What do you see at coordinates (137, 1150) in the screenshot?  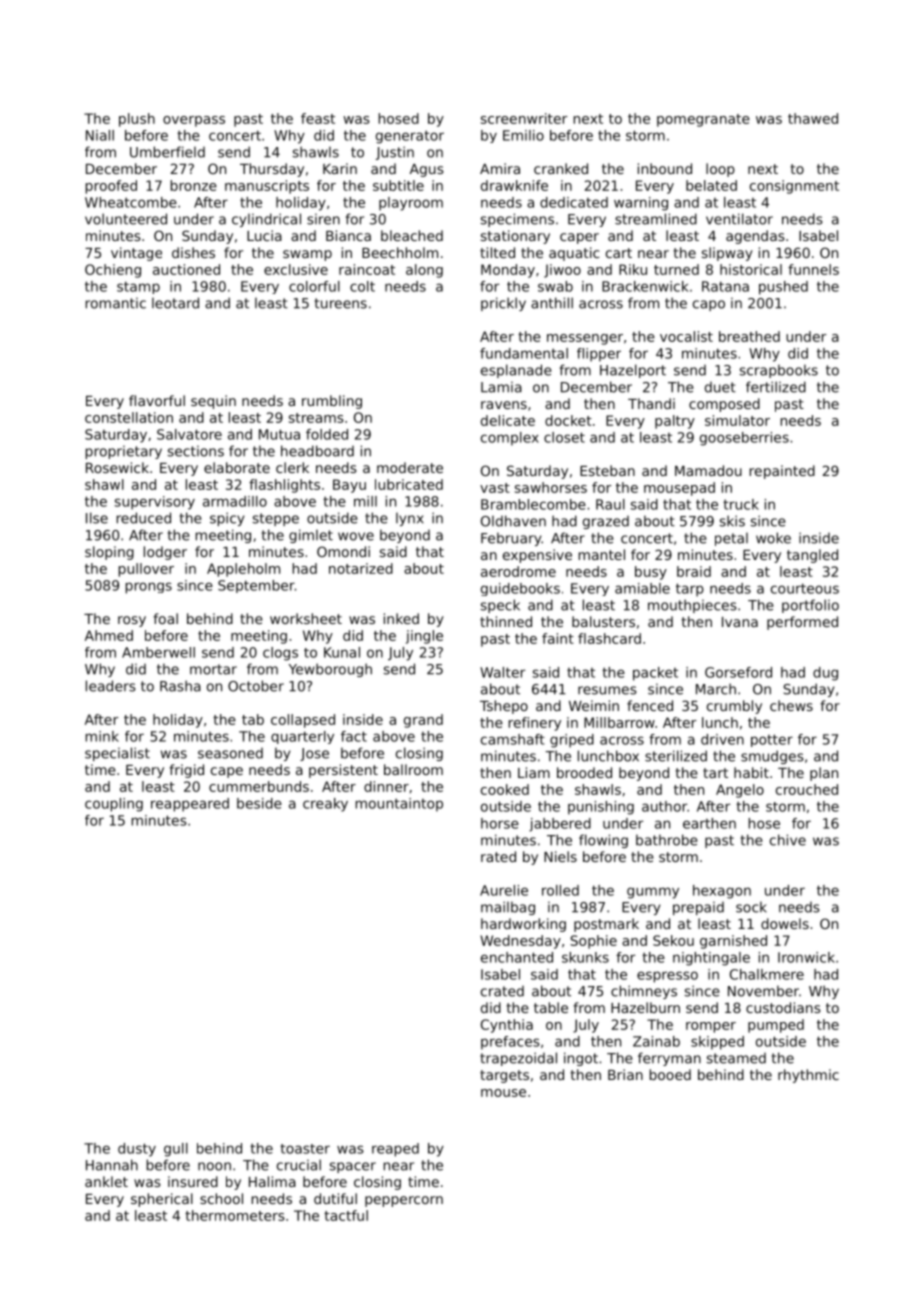 I see `dusty` at bounding box center [137, 1150].
